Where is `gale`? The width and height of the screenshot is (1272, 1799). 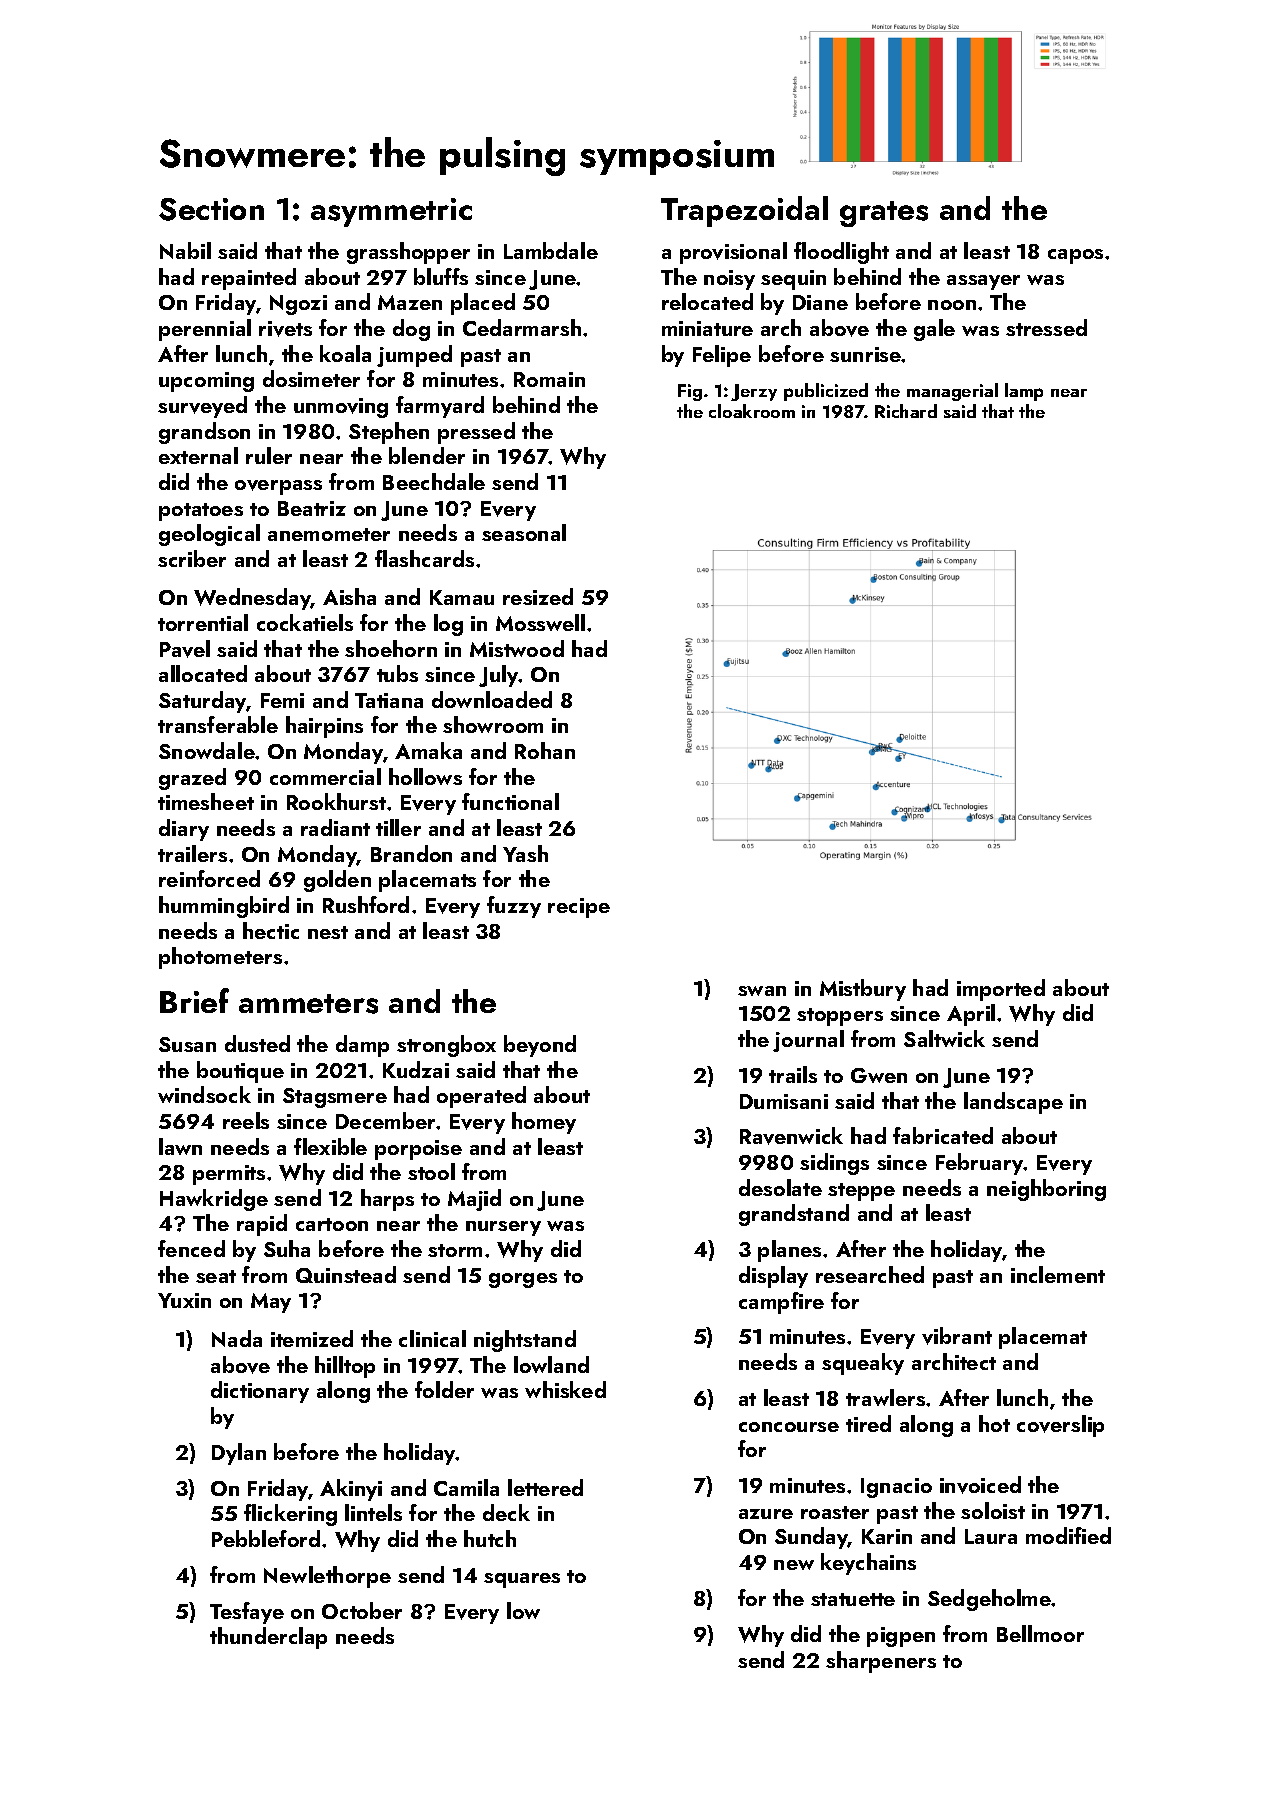
gale is located at coordinates (934, 330).
